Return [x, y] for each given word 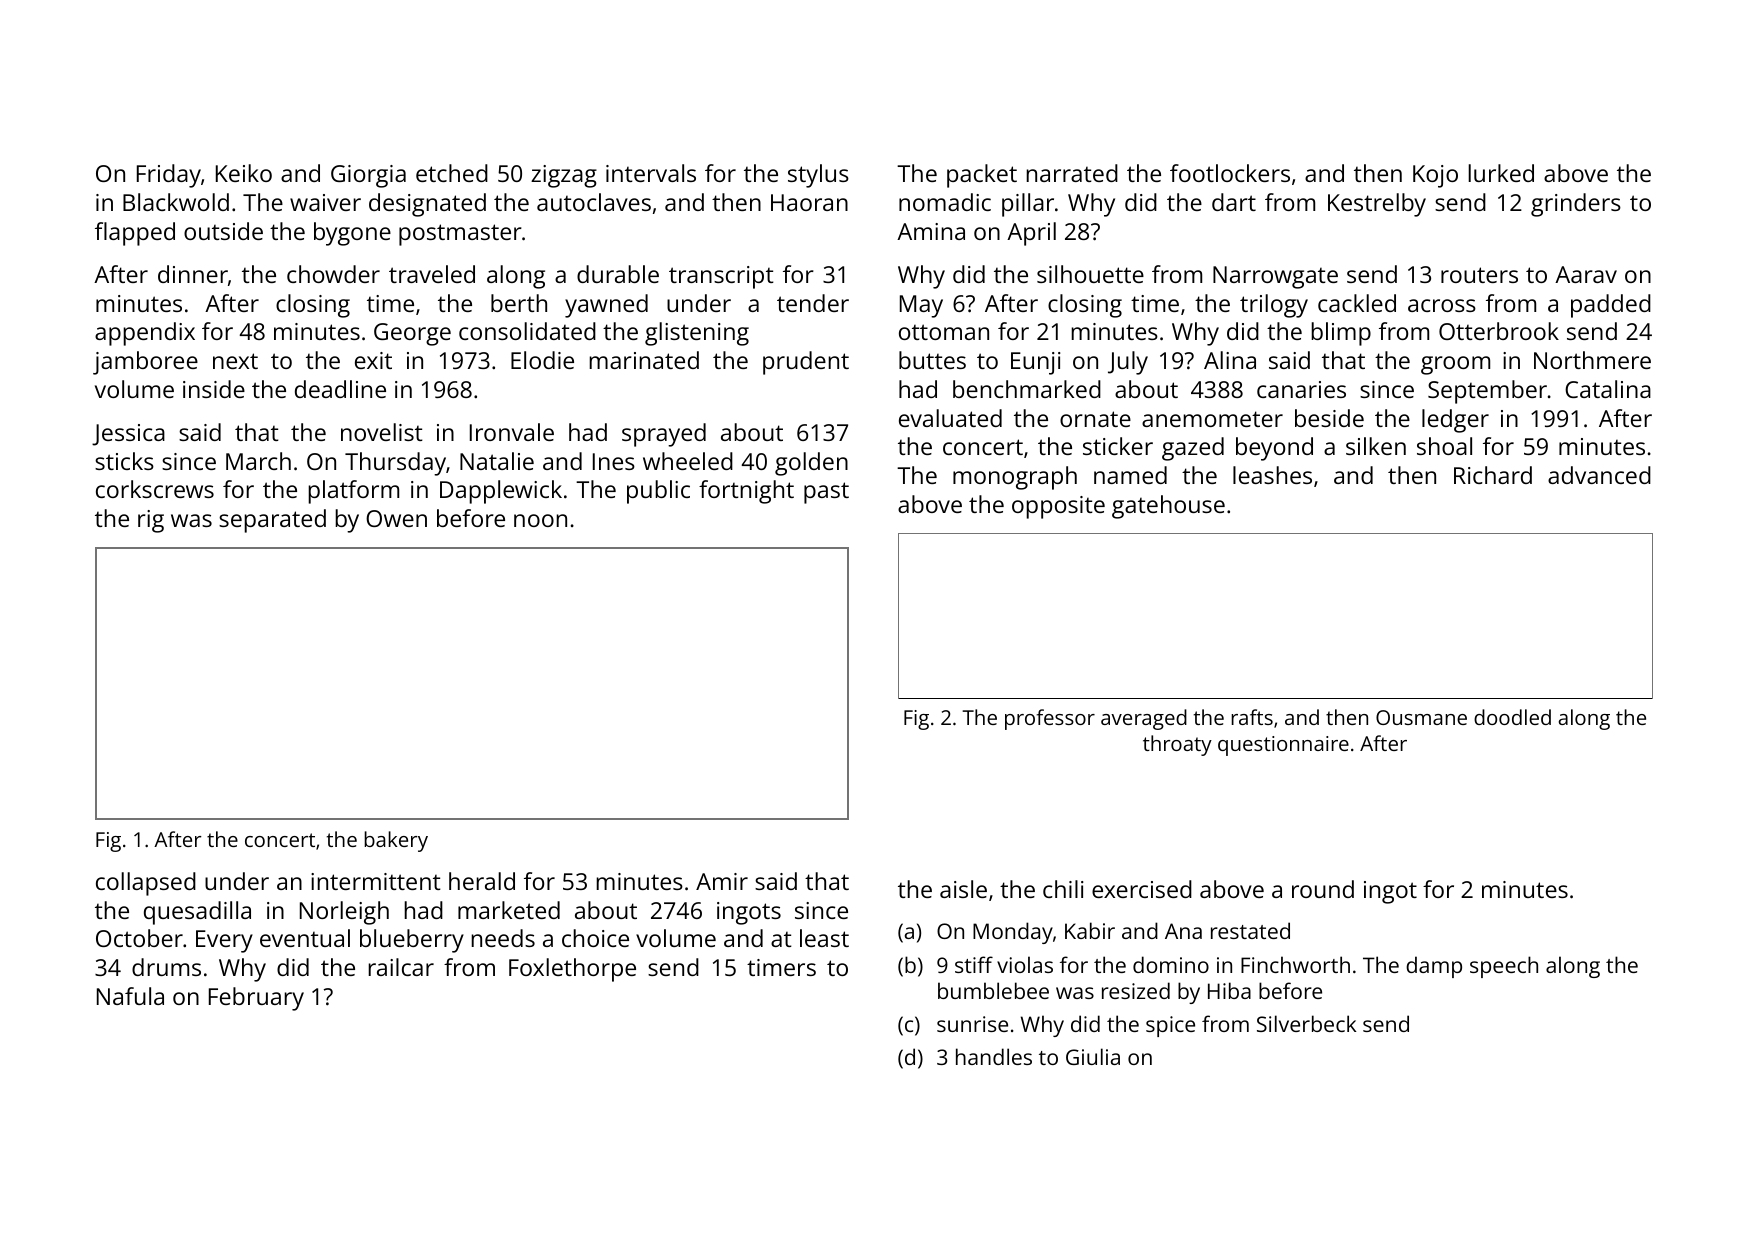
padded [1611, 306]
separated [272, 521]
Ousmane [1421, 717]
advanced [1599, 475]
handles [994, 1056]
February [256, 999]
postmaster [460, 235]
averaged [1144, 719]
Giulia [1093, 1056]
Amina [931, 231]
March [258, 461]
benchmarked [1027, 389]
